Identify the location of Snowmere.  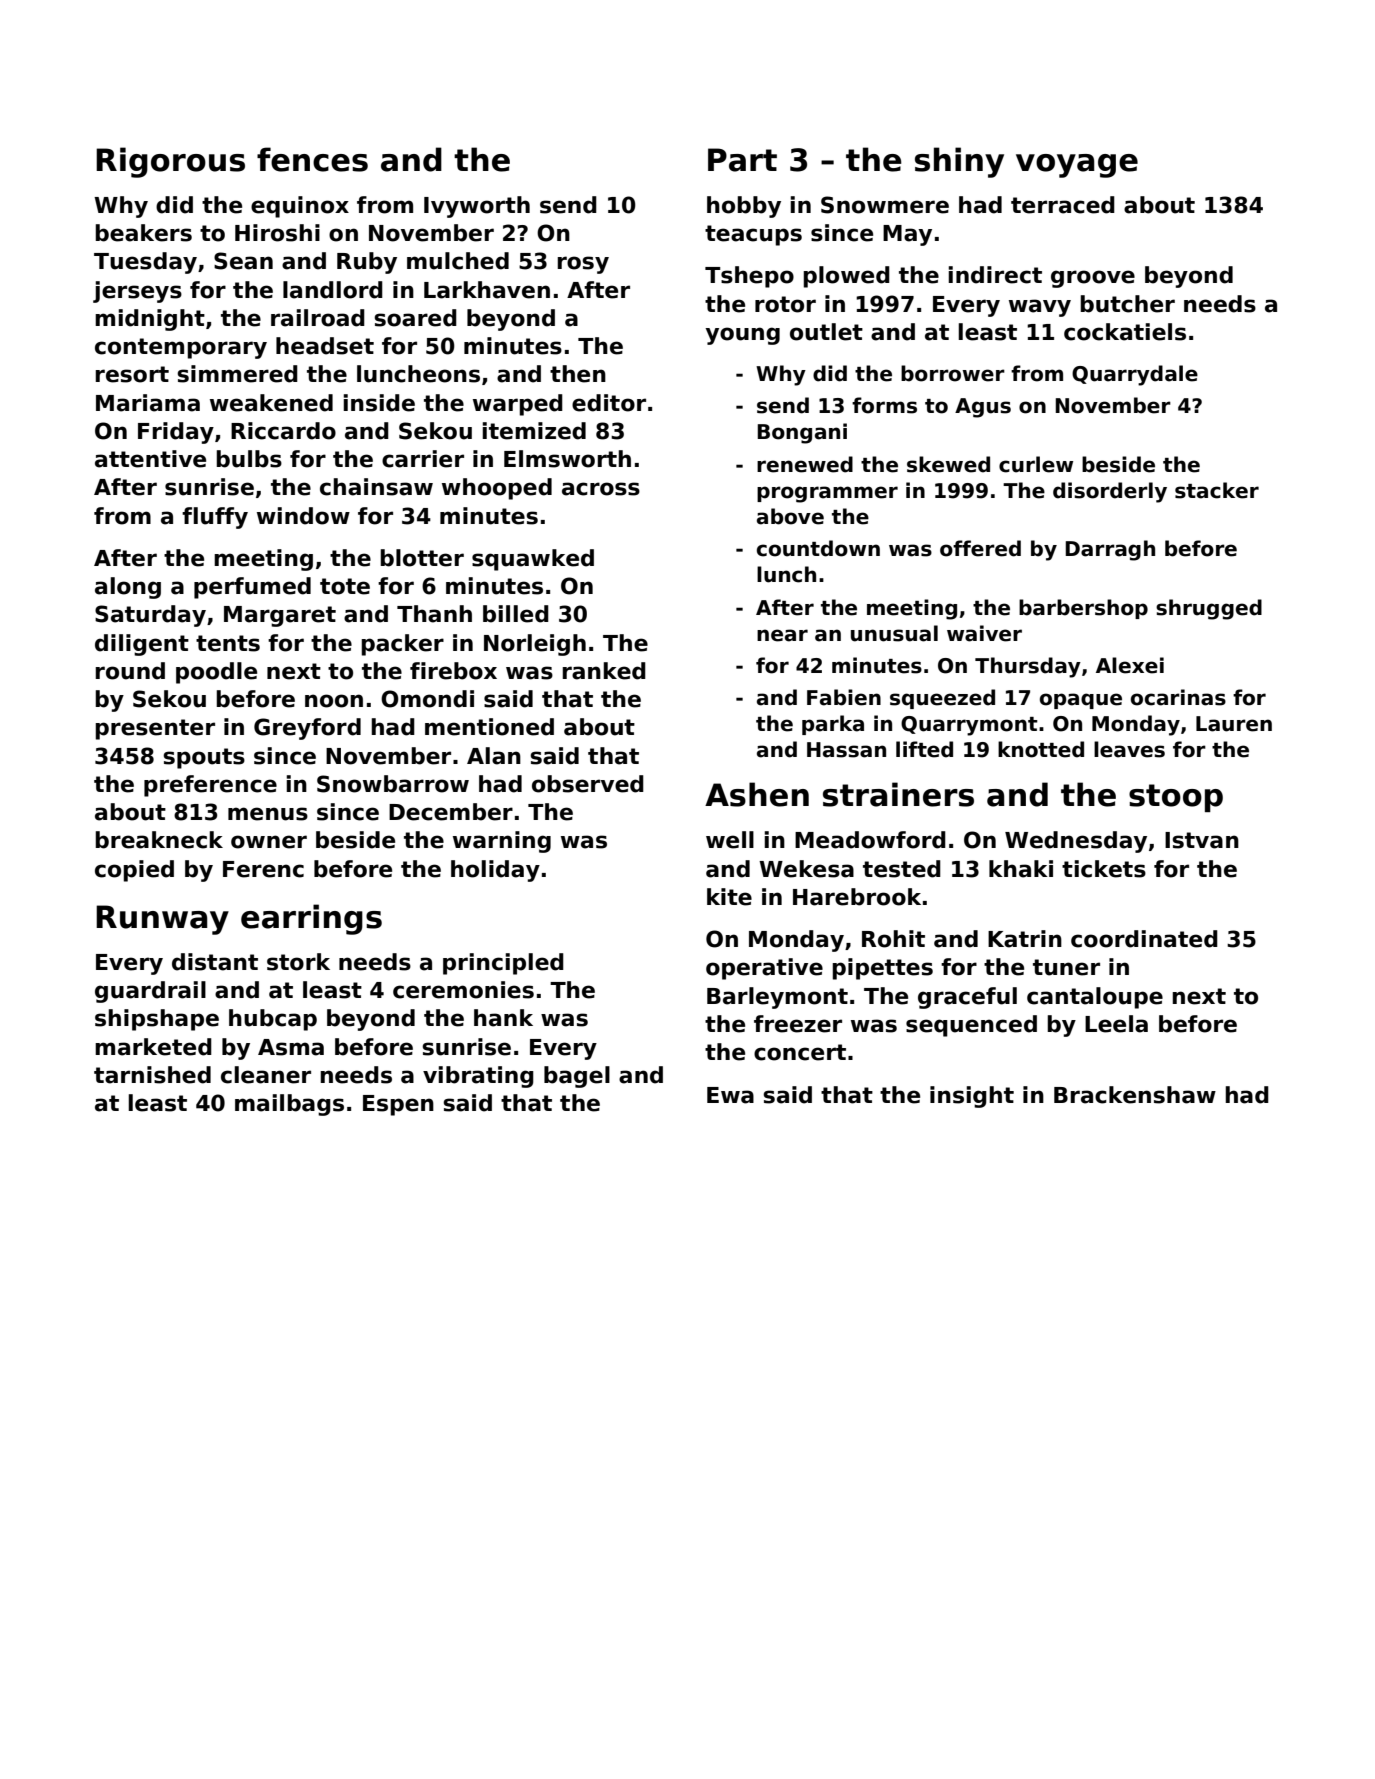
(885, 205).
